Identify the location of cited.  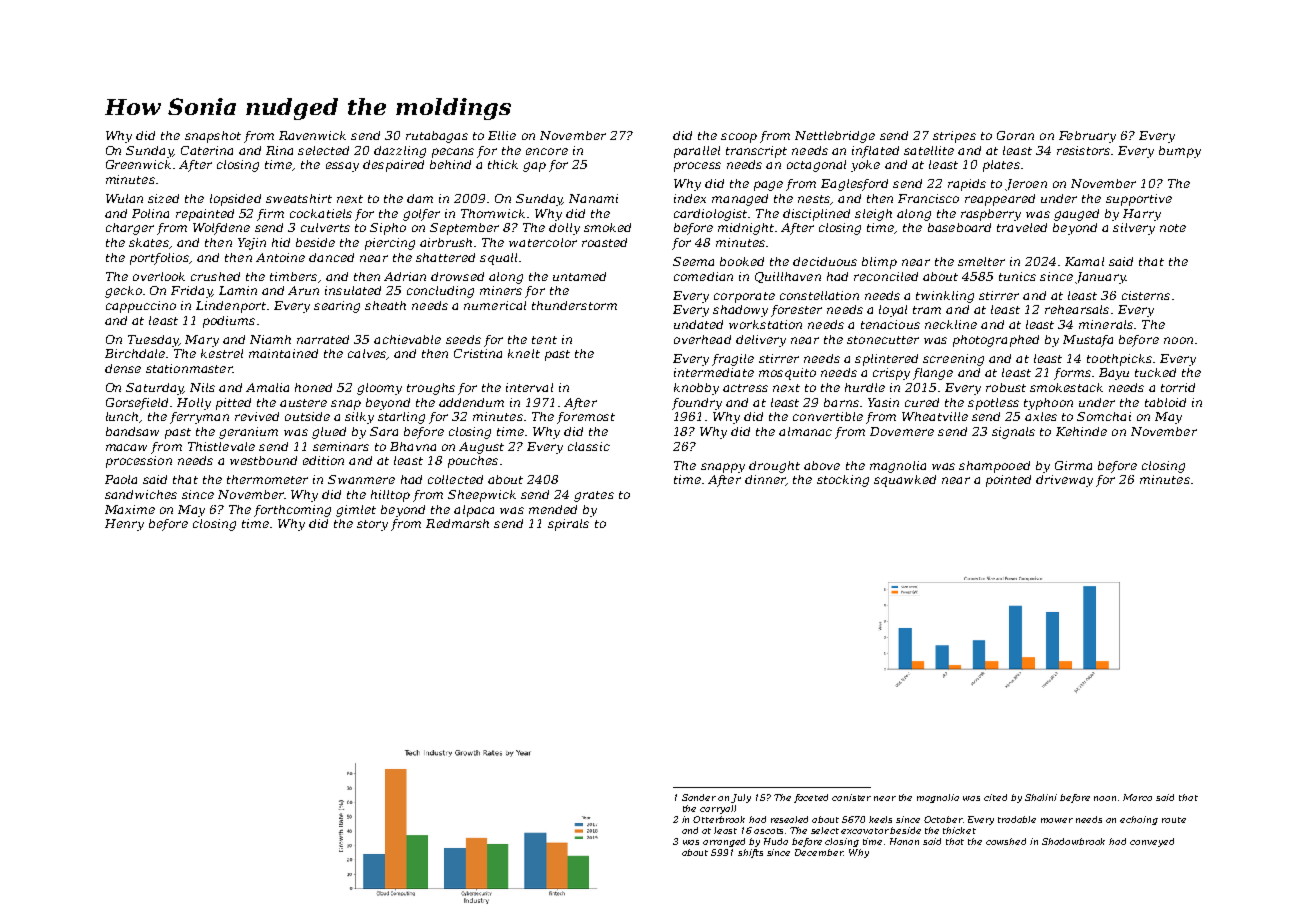
(995, 797).
